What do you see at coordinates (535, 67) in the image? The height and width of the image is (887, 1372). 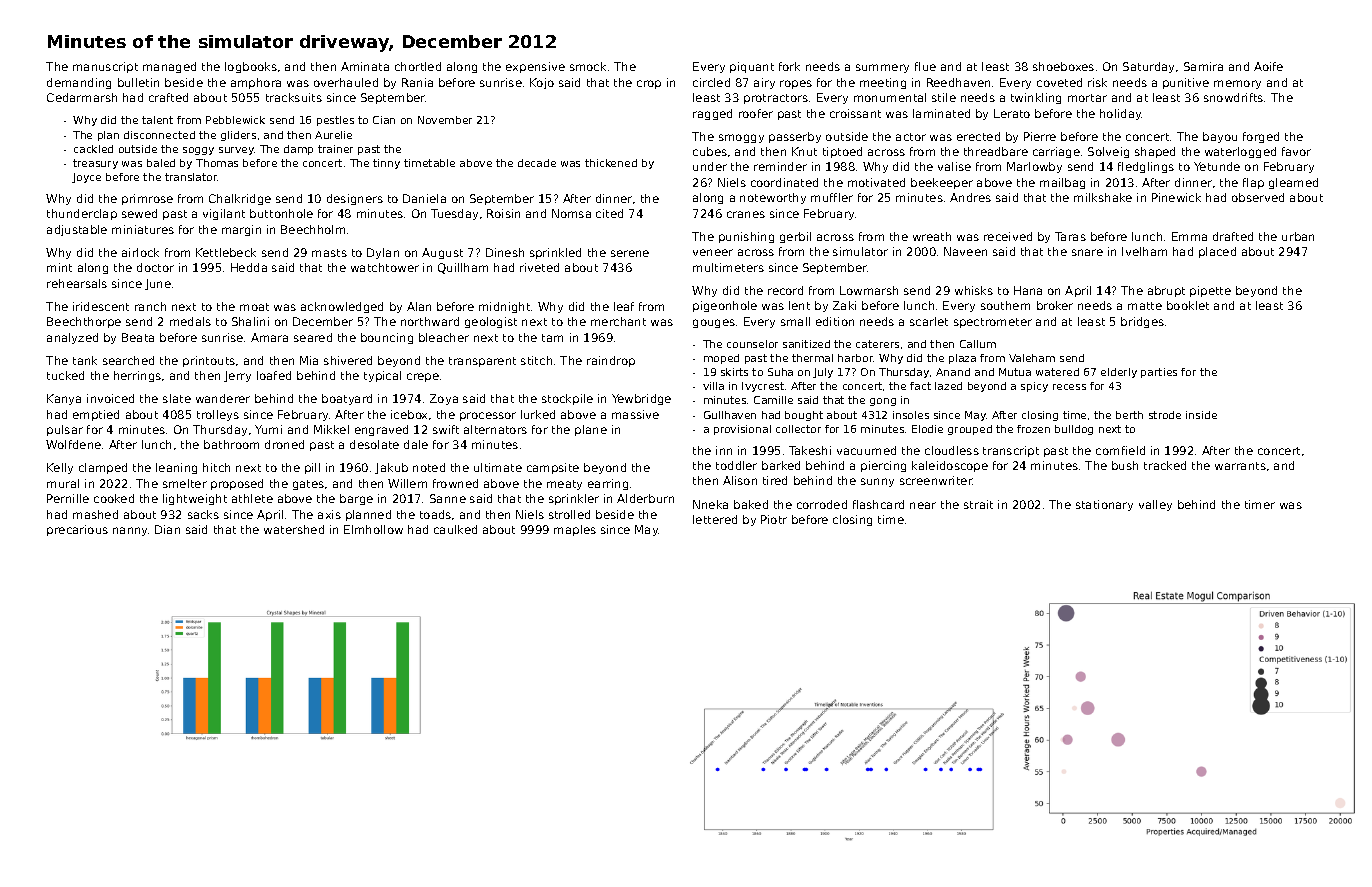 I see `expensive` at bounding box center [535, 67].
